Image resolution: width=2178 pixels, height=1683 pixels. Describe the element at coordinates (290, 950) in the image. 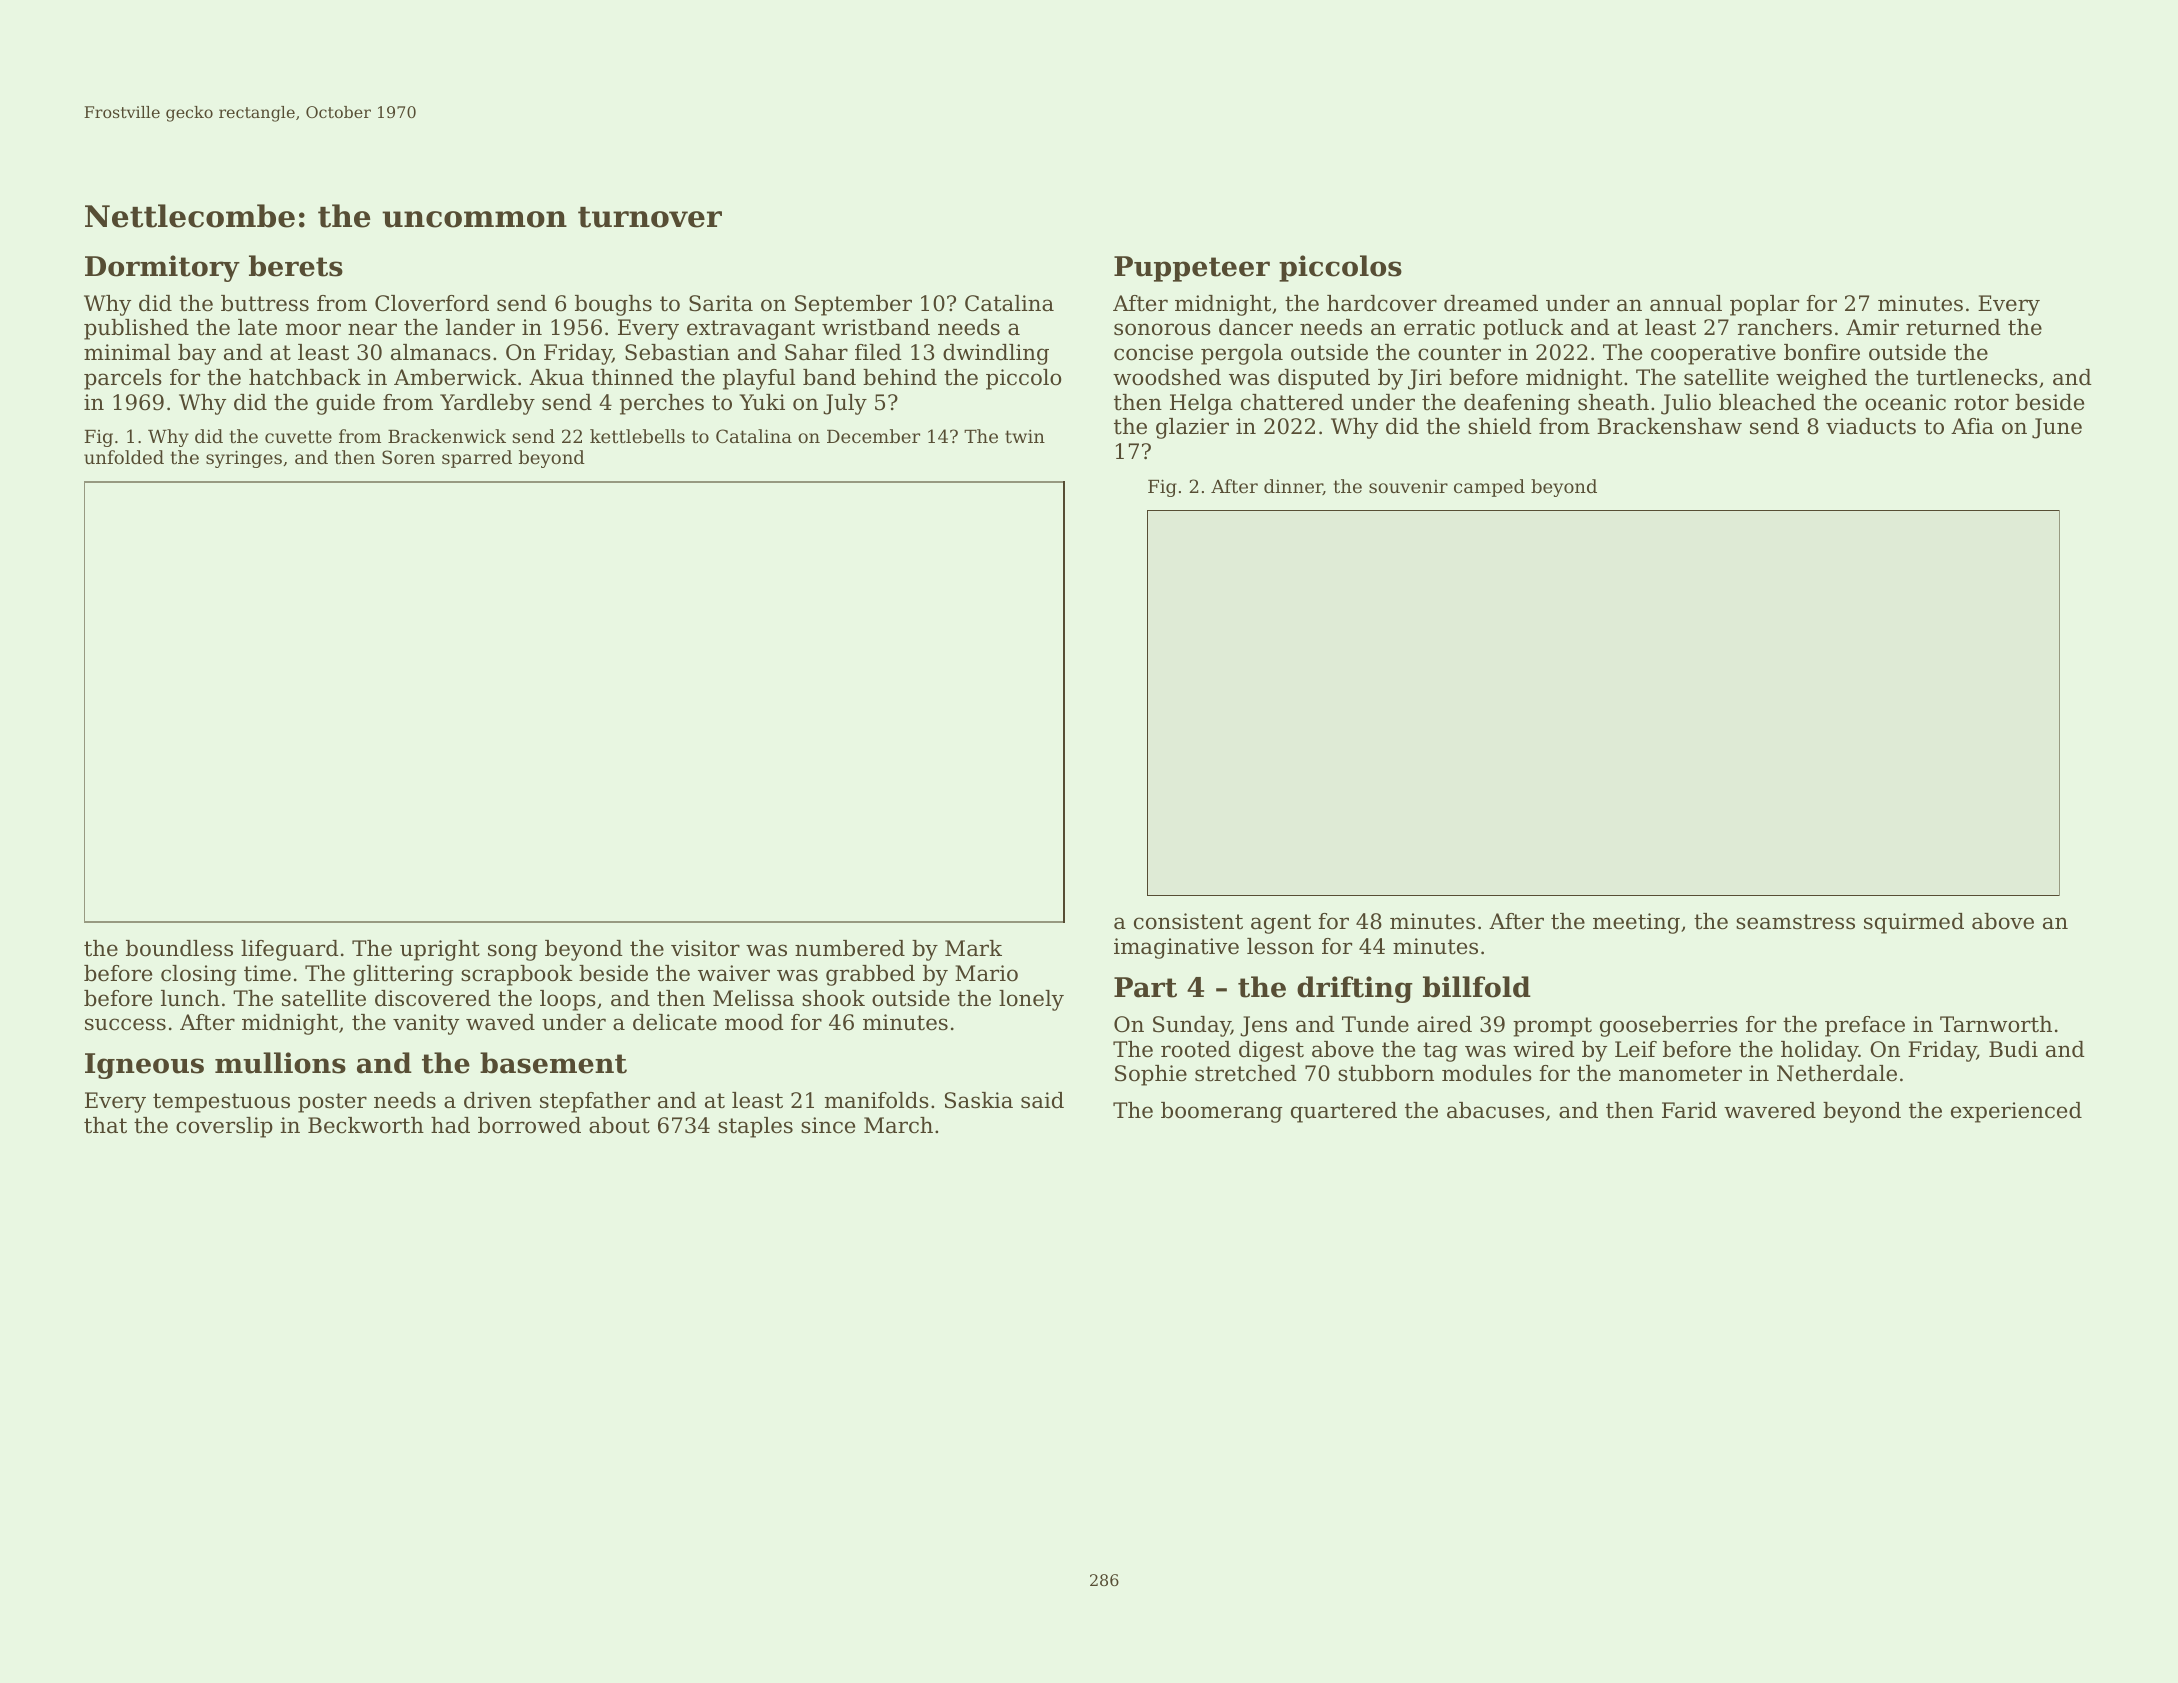

I see `lifeguard` at that location.
